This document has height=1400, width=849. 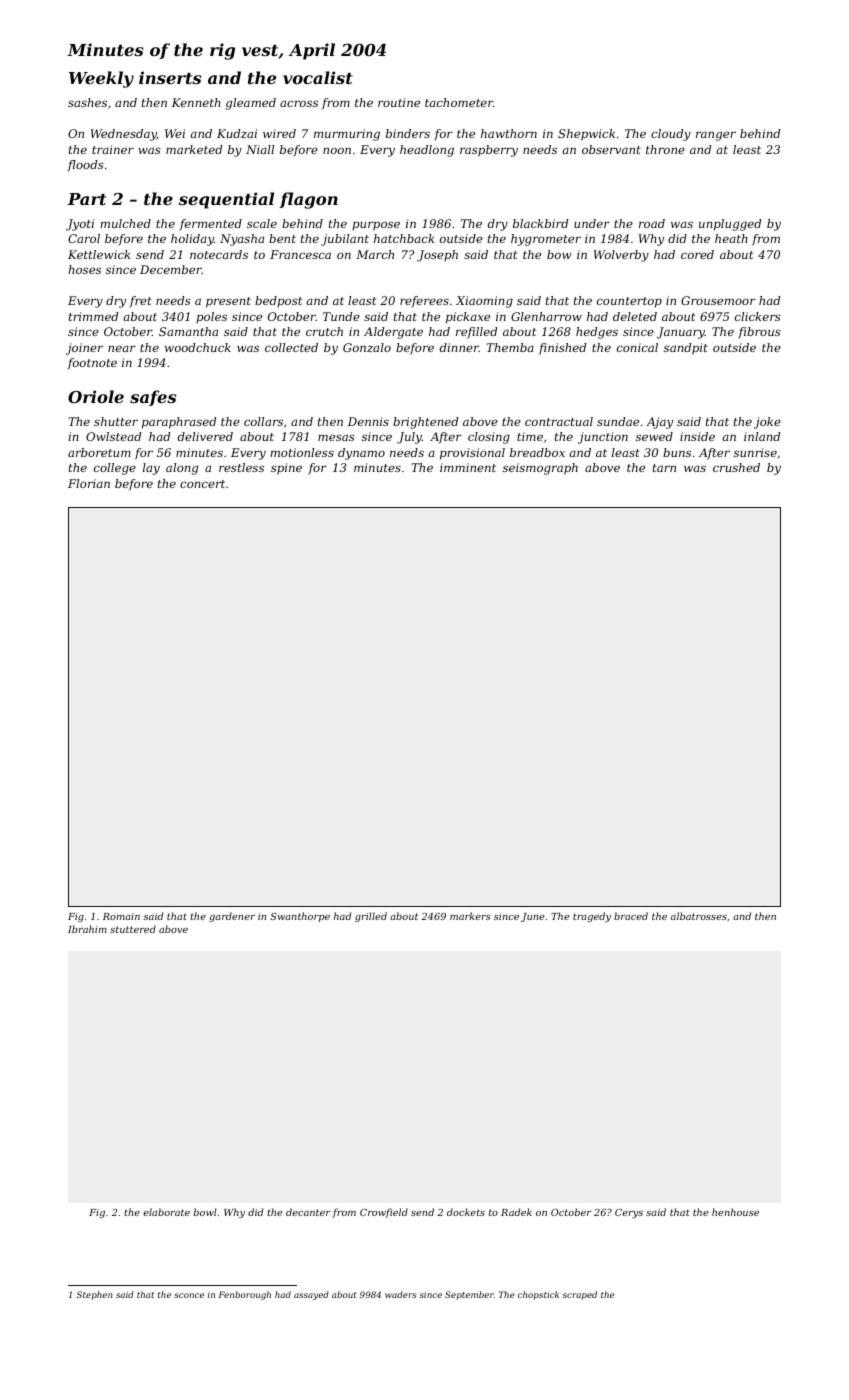 I want to click on markers, so click(x=470, y=916).
